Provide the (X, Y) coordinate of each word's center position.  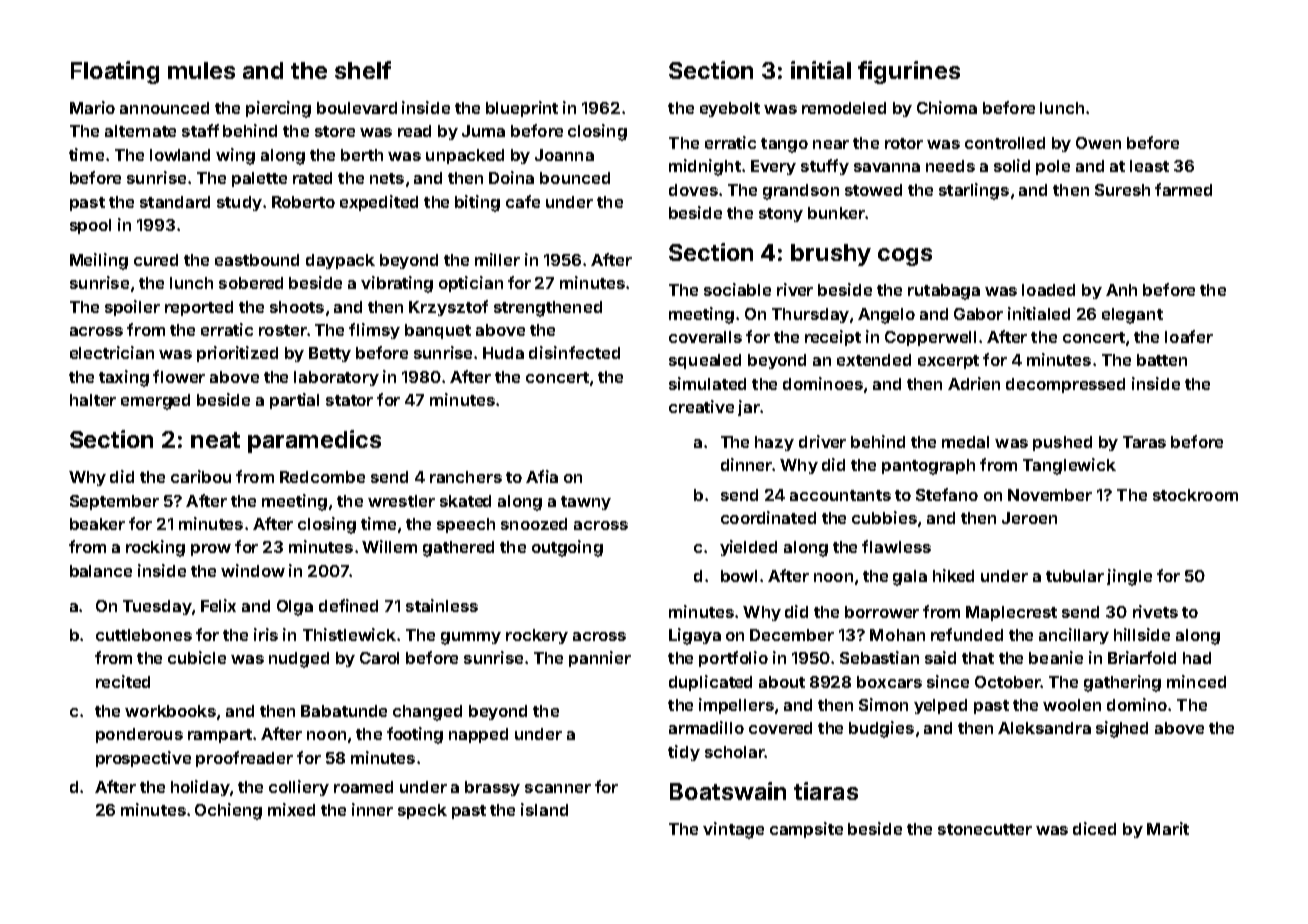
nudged (299, 660)
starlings (974, 191)
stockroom (1195, 495)
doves (693, 190)
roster (283, 330)
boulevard (357, 108)
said (940, 657)
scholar (735, 752)
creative (701, 406)
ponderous (139, 735)
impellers (736, 706)
